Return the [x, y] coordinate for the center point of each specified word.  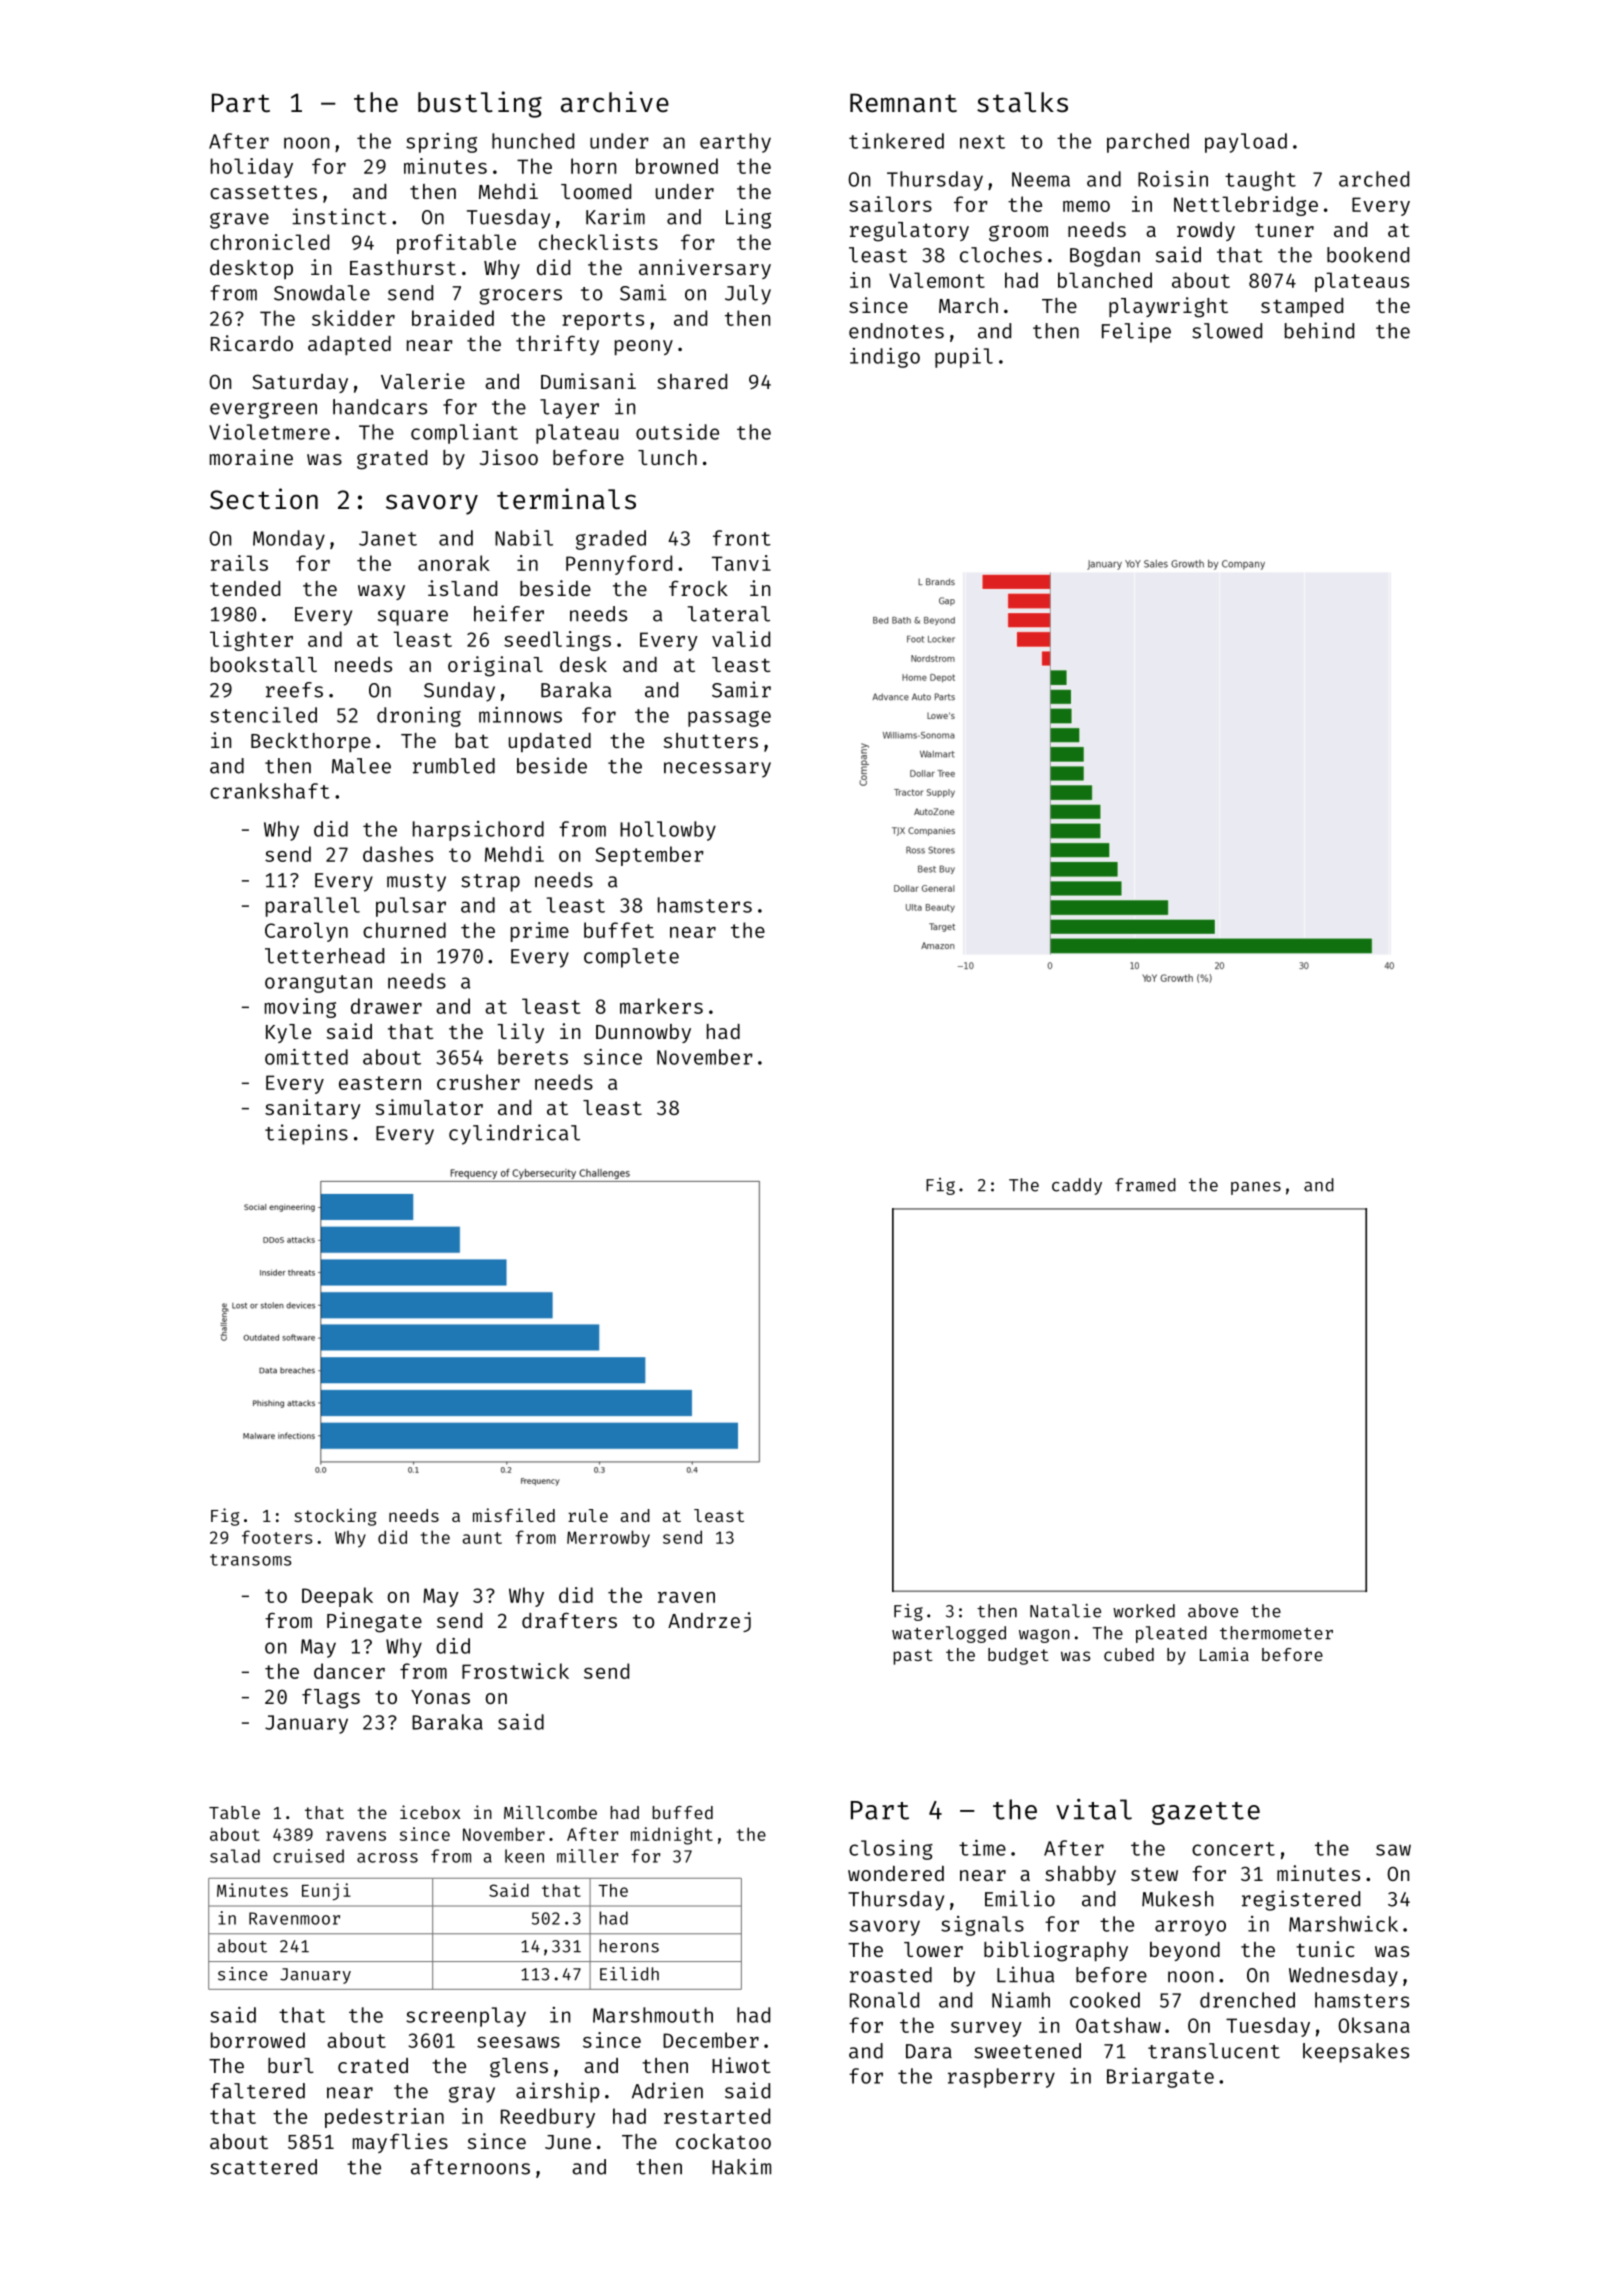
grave [239, 220]
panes [1256, 1188]
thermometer [1276, 1633]
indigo [885, 358]
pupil [964, 358]
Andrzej [709, 1622]
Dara [929, 2051]
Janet [388, 538]
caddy [1077, 1186]
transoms [250, 1560]
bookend [1368, 255]
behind [1319, 330]
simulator [429, 1107]
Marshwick [1343, 1924]
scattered [263, 2167]
